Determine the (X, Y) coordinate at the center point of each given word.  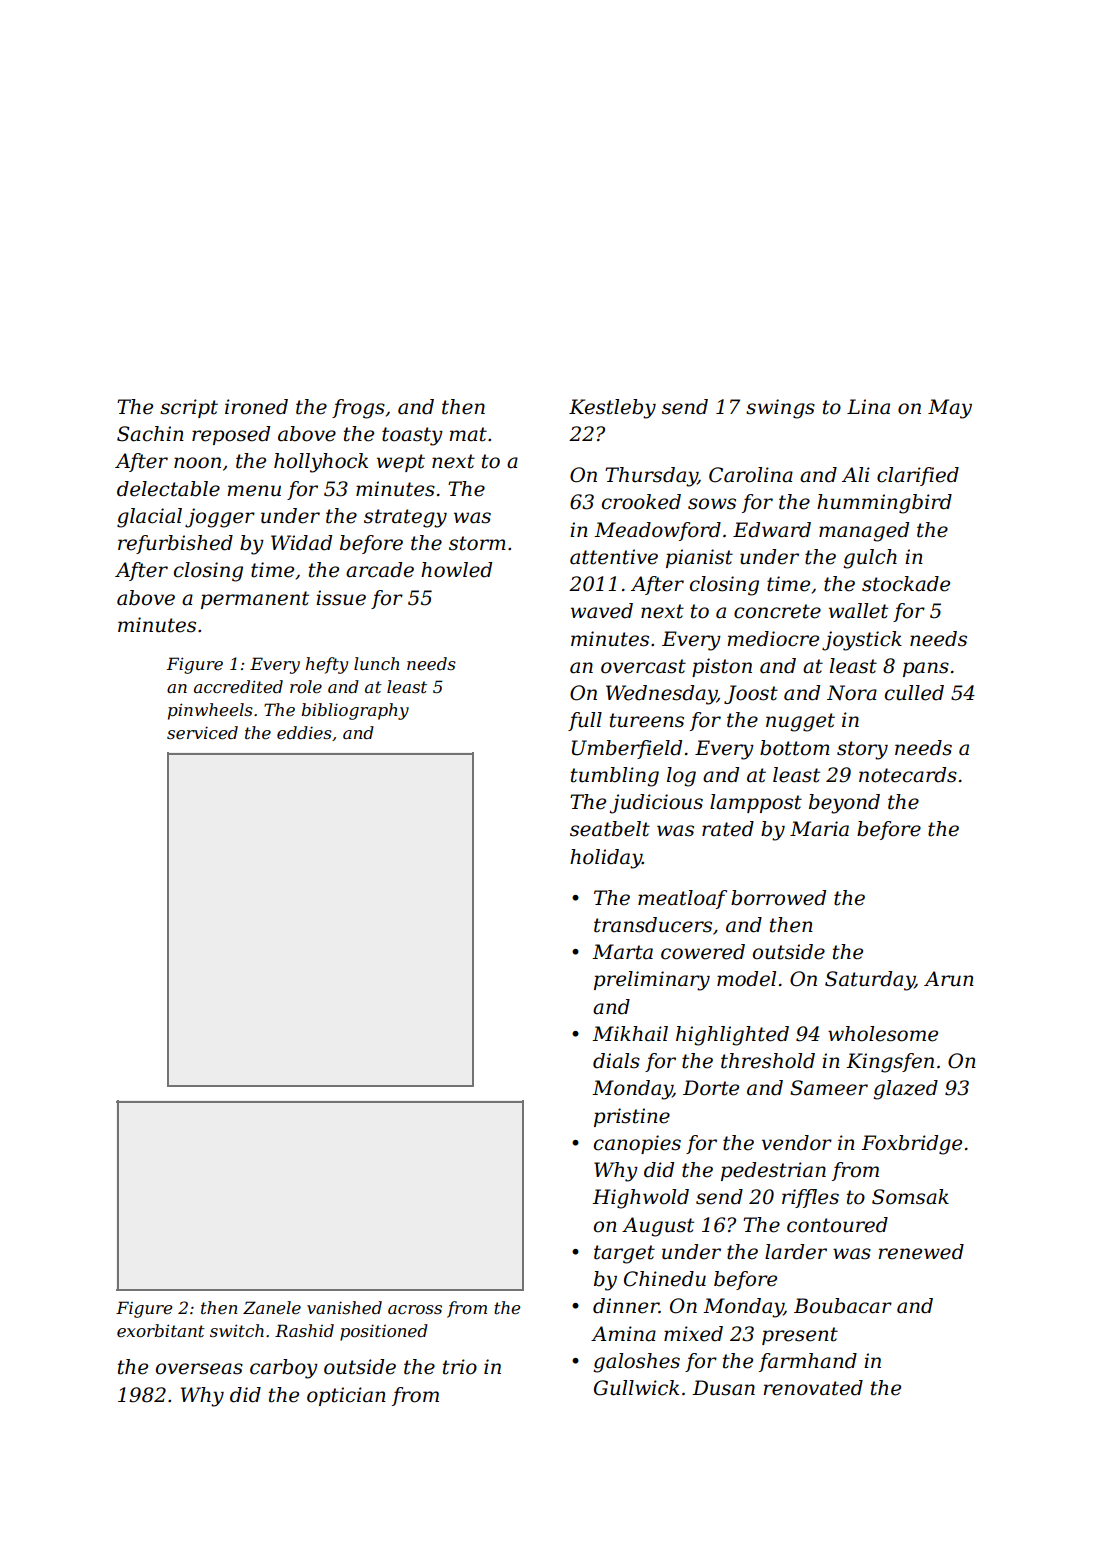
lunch (376, 663)
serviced (202, 732)
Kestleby (612, 409)
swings (780, 409)
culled (914, 693)
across (415, 1309)
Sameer (829, 1088)
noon (197, 463)
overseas (199, 1369)
